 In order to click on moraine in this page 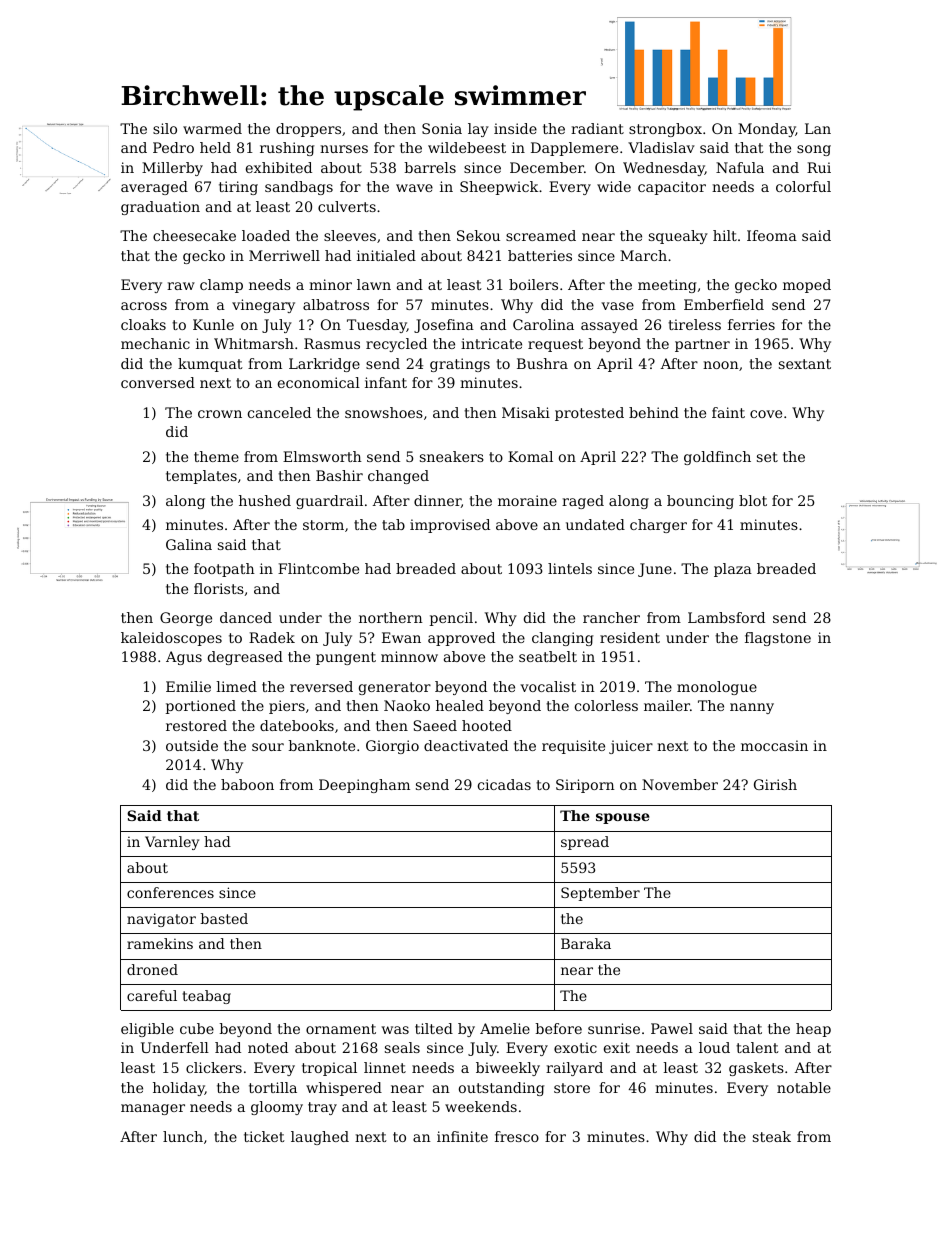, I will do `click(527, 500)`.
